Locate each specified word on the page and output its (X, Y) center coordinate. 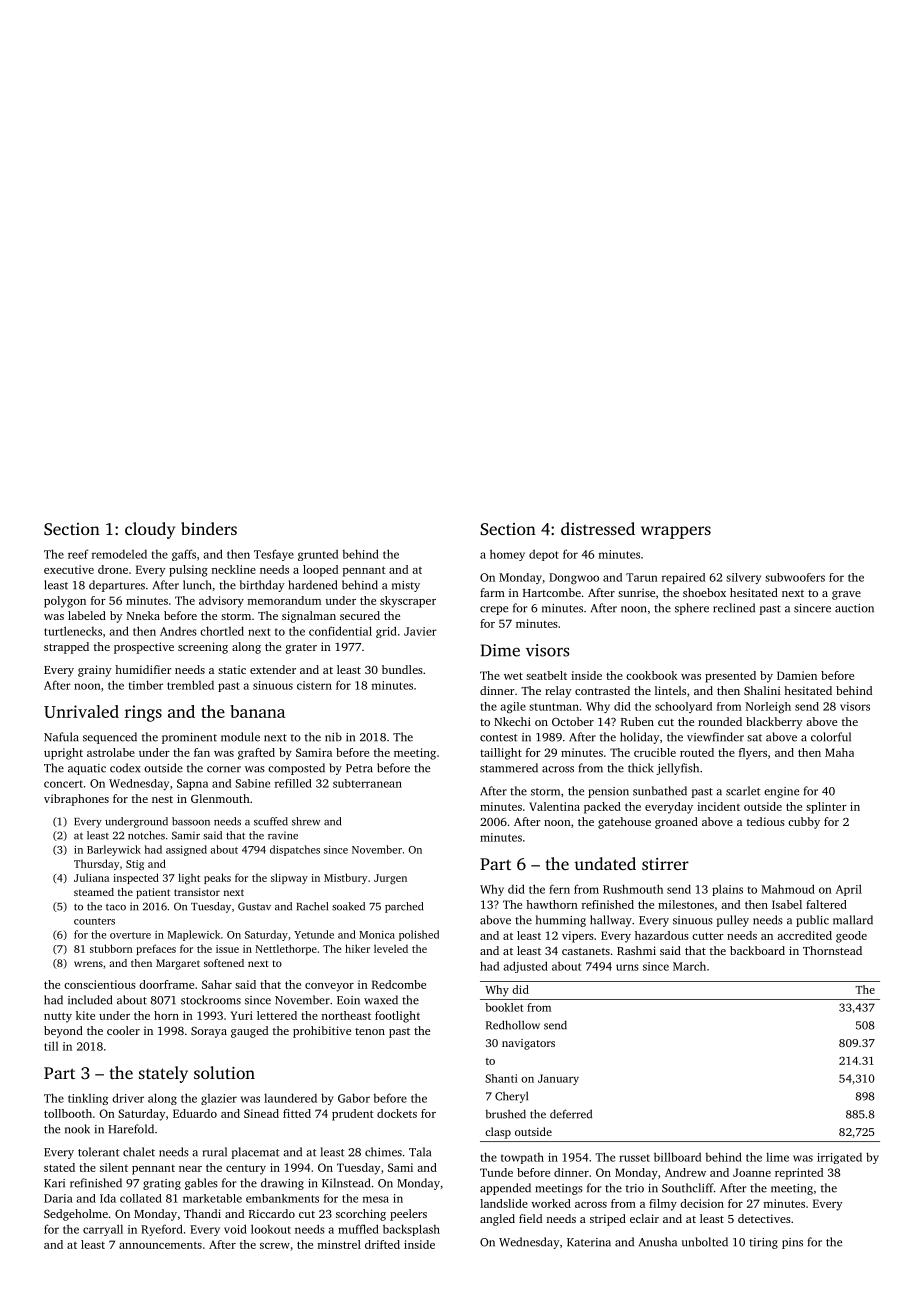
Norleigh (768, 707)
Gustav (254, 906)
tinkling (88, 1099)
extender (273, 669)
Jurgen (390, 879)
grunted (318, 555)
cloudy (150, 530)
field (530, 1218)
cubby (804, 823)
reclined (734, 608)
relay (558, 692)
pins (792, 1243)
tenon (370, 1031)
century (246, 1170)
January (558, 1079)
